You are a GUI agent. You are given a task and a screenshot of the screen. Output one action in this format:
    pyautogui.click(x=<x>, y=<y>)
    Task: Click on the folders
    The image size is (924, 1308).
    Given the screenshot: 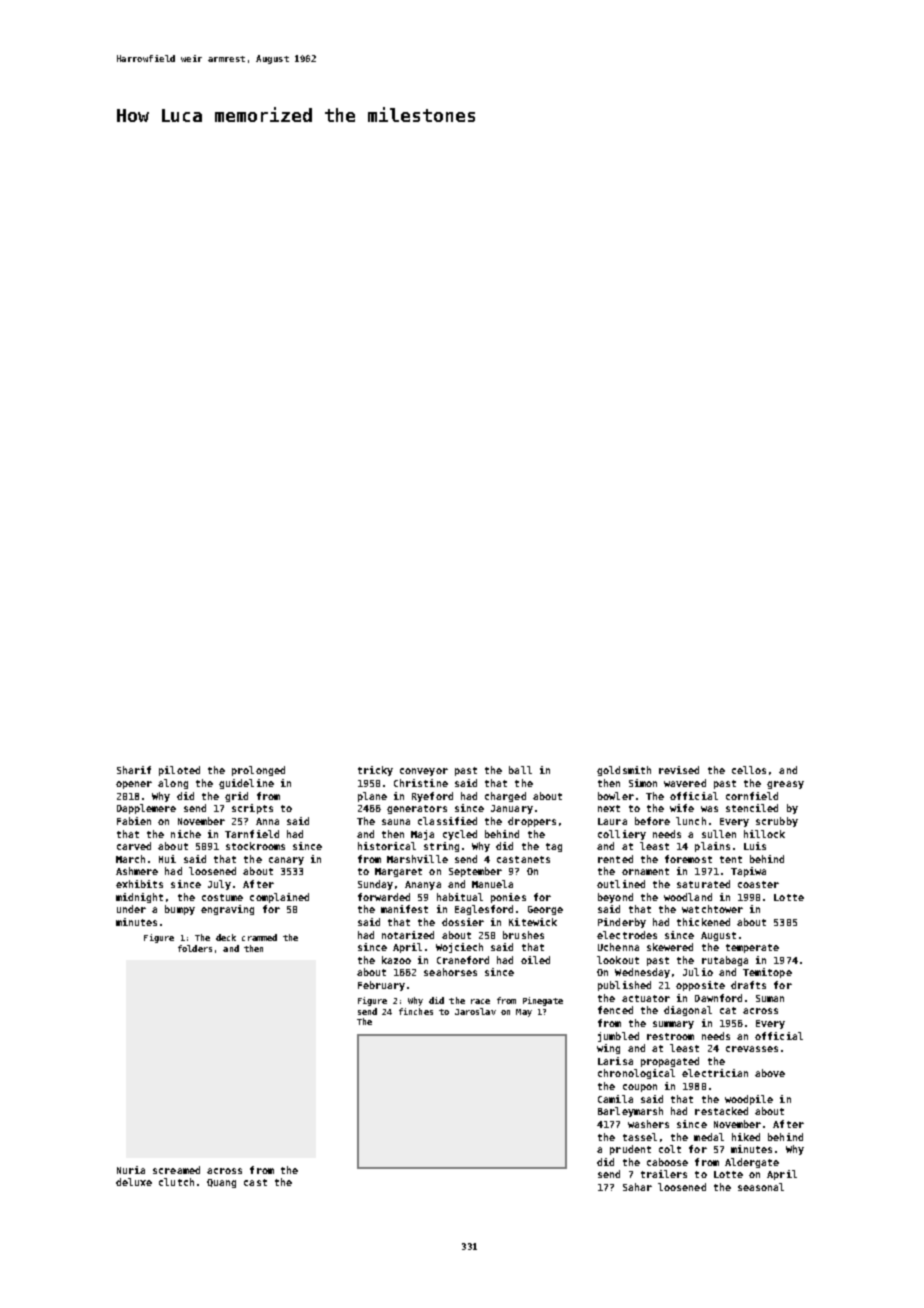 What is the action you would take?
    pyautogui.click(x=195, y=948)
